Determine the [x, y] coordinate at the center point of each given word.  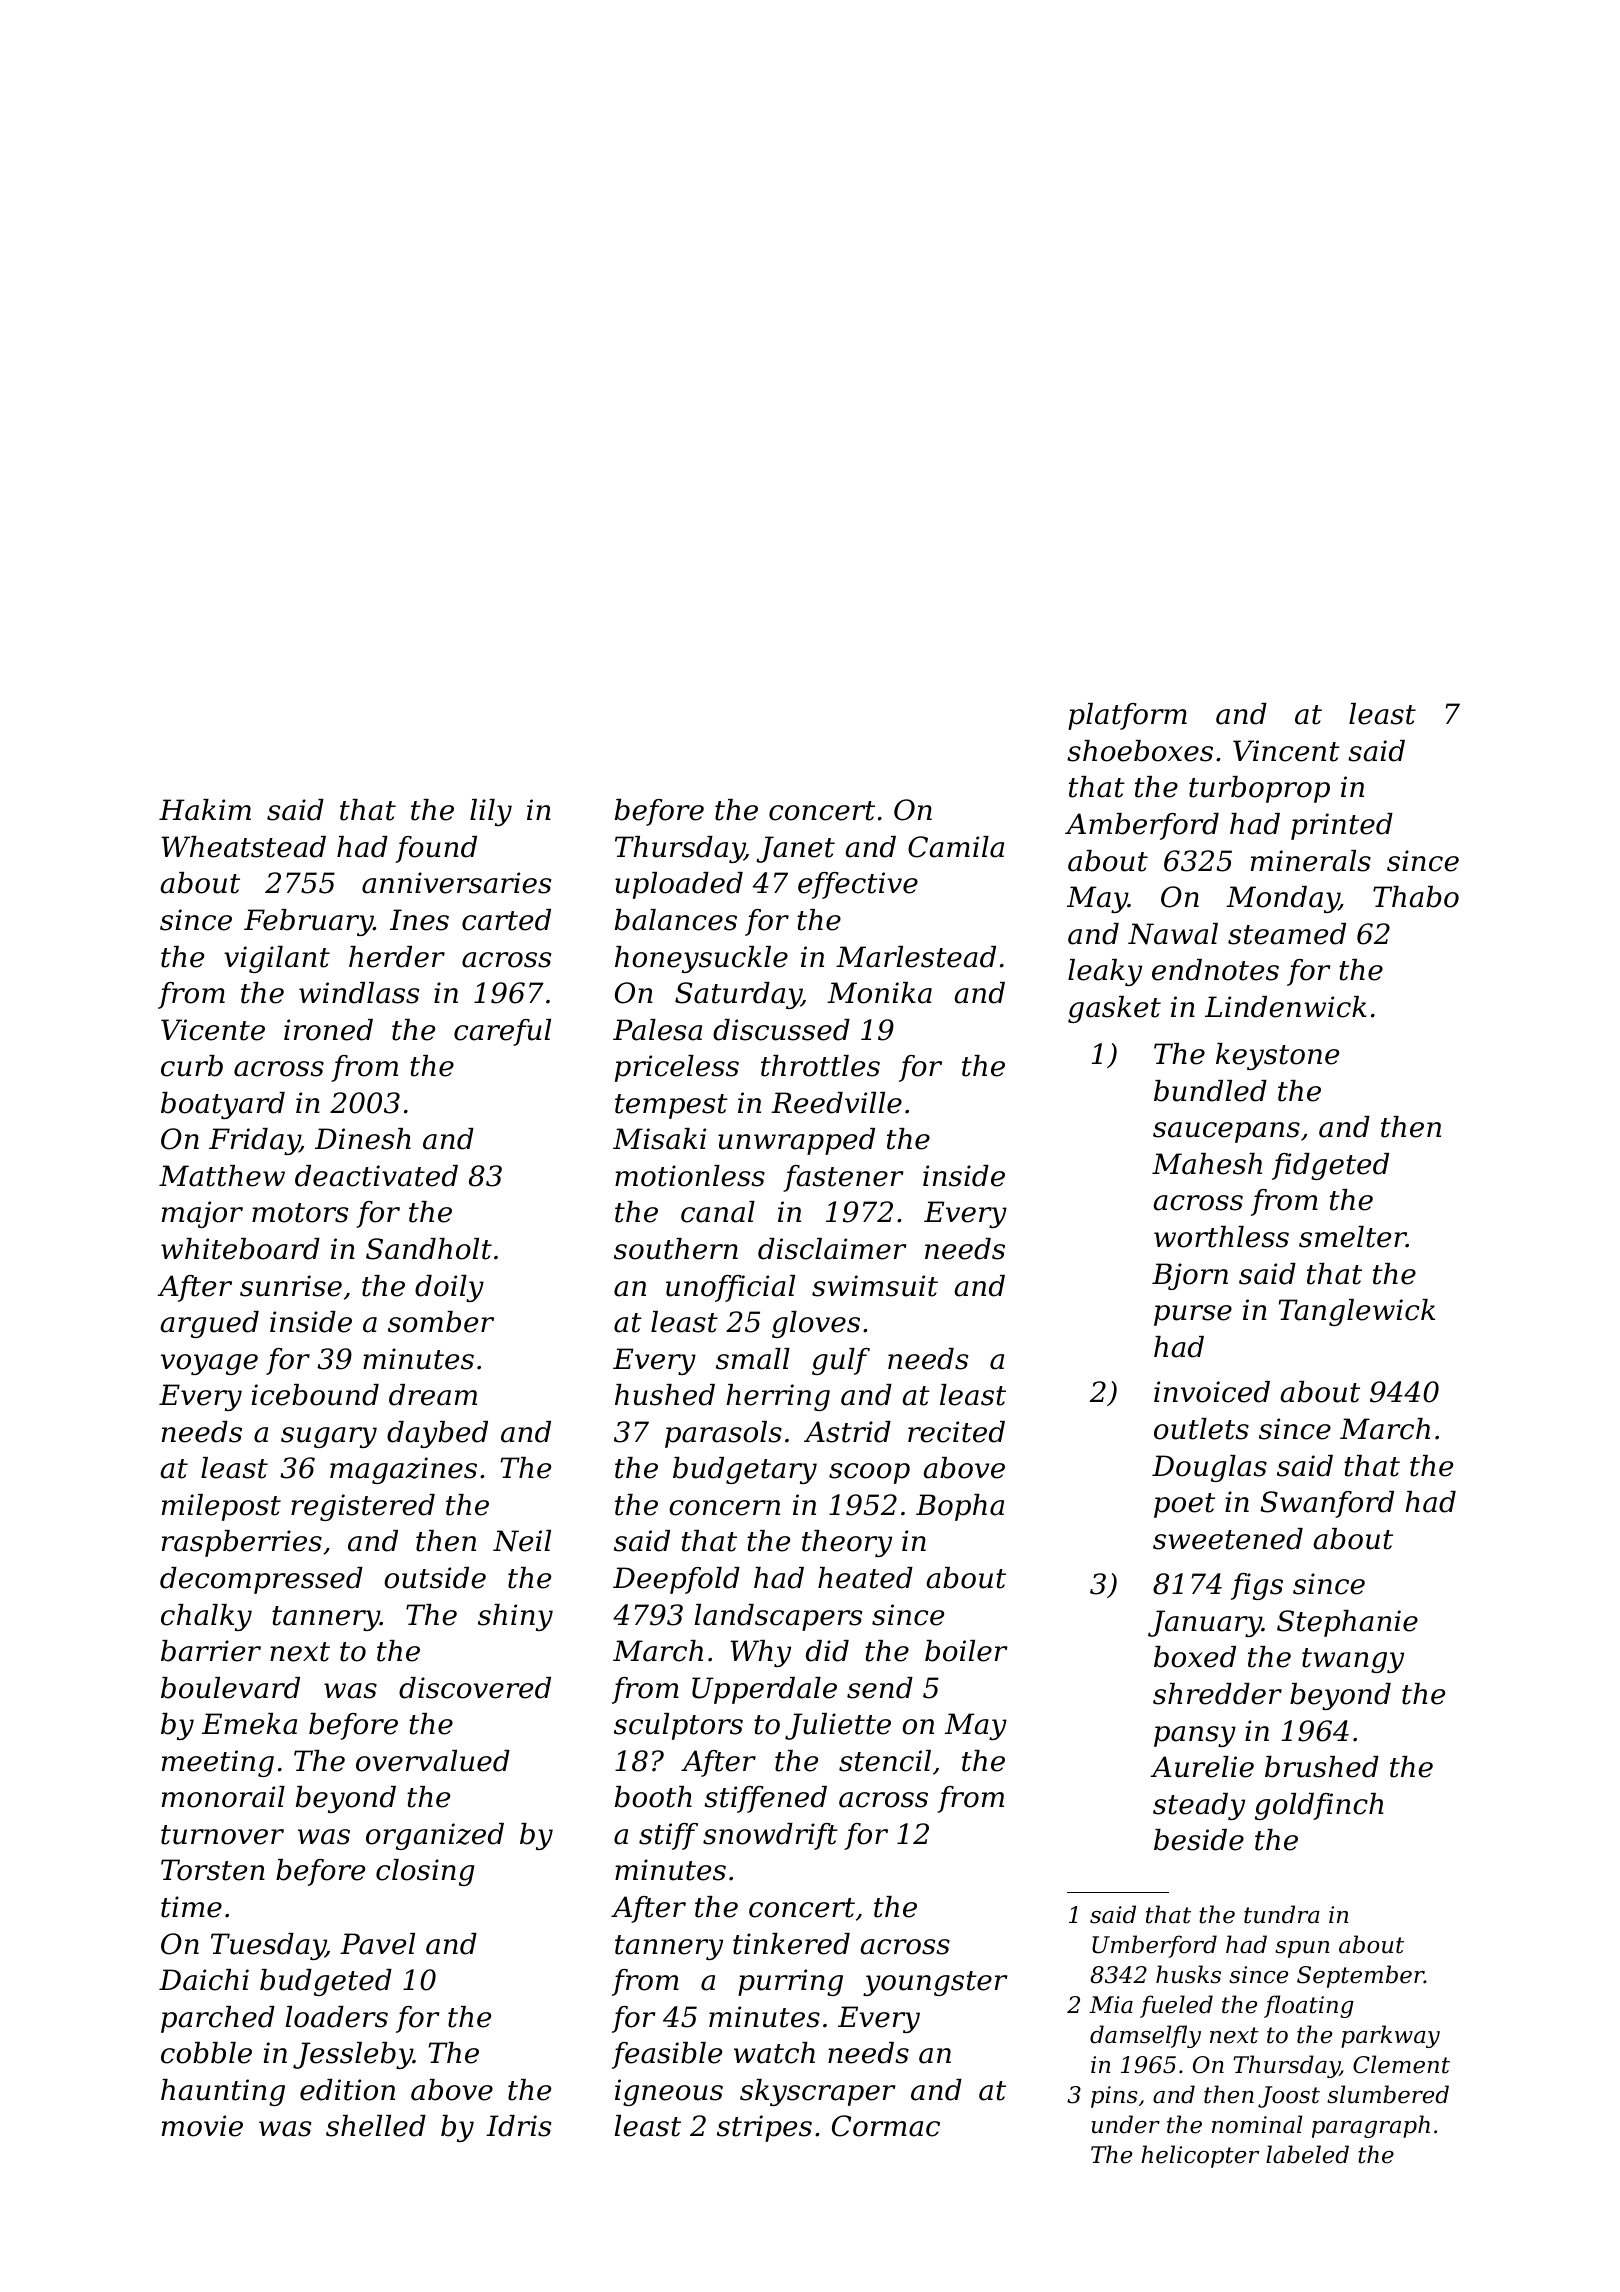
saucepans [1226, 1132]
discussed [781, 1030]
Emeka [249, 1724]
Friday [254, 1141]
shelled [376, 2126]
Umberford [1154, 1946]
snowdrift [770, 1836]
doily [449, 1288]
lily [491, 812]
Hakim [205, 810]
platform [1127, 716]
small [753, 1359]
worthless [1221, 1237]
